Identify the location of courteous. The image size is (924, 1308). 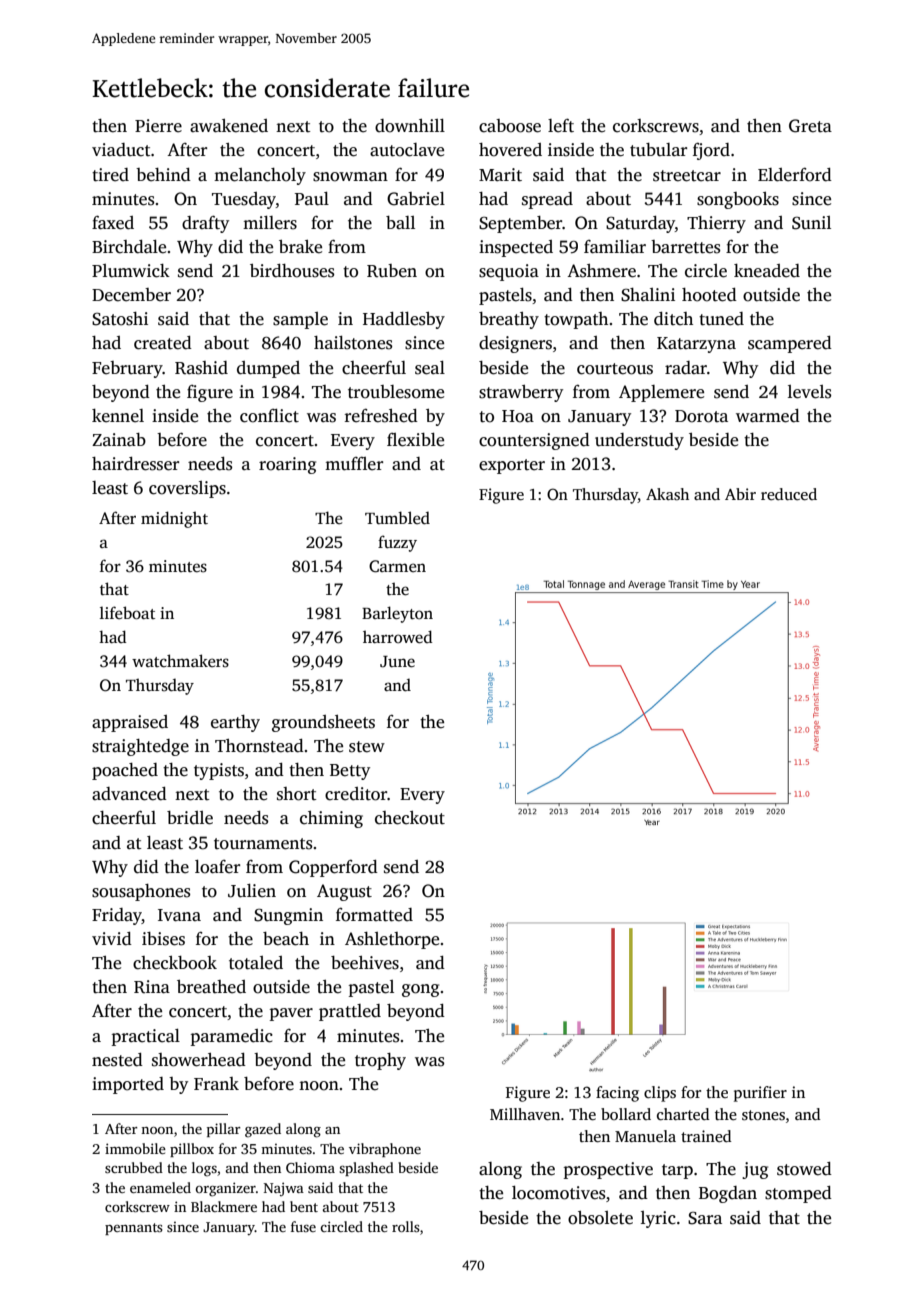
(615, 369).
